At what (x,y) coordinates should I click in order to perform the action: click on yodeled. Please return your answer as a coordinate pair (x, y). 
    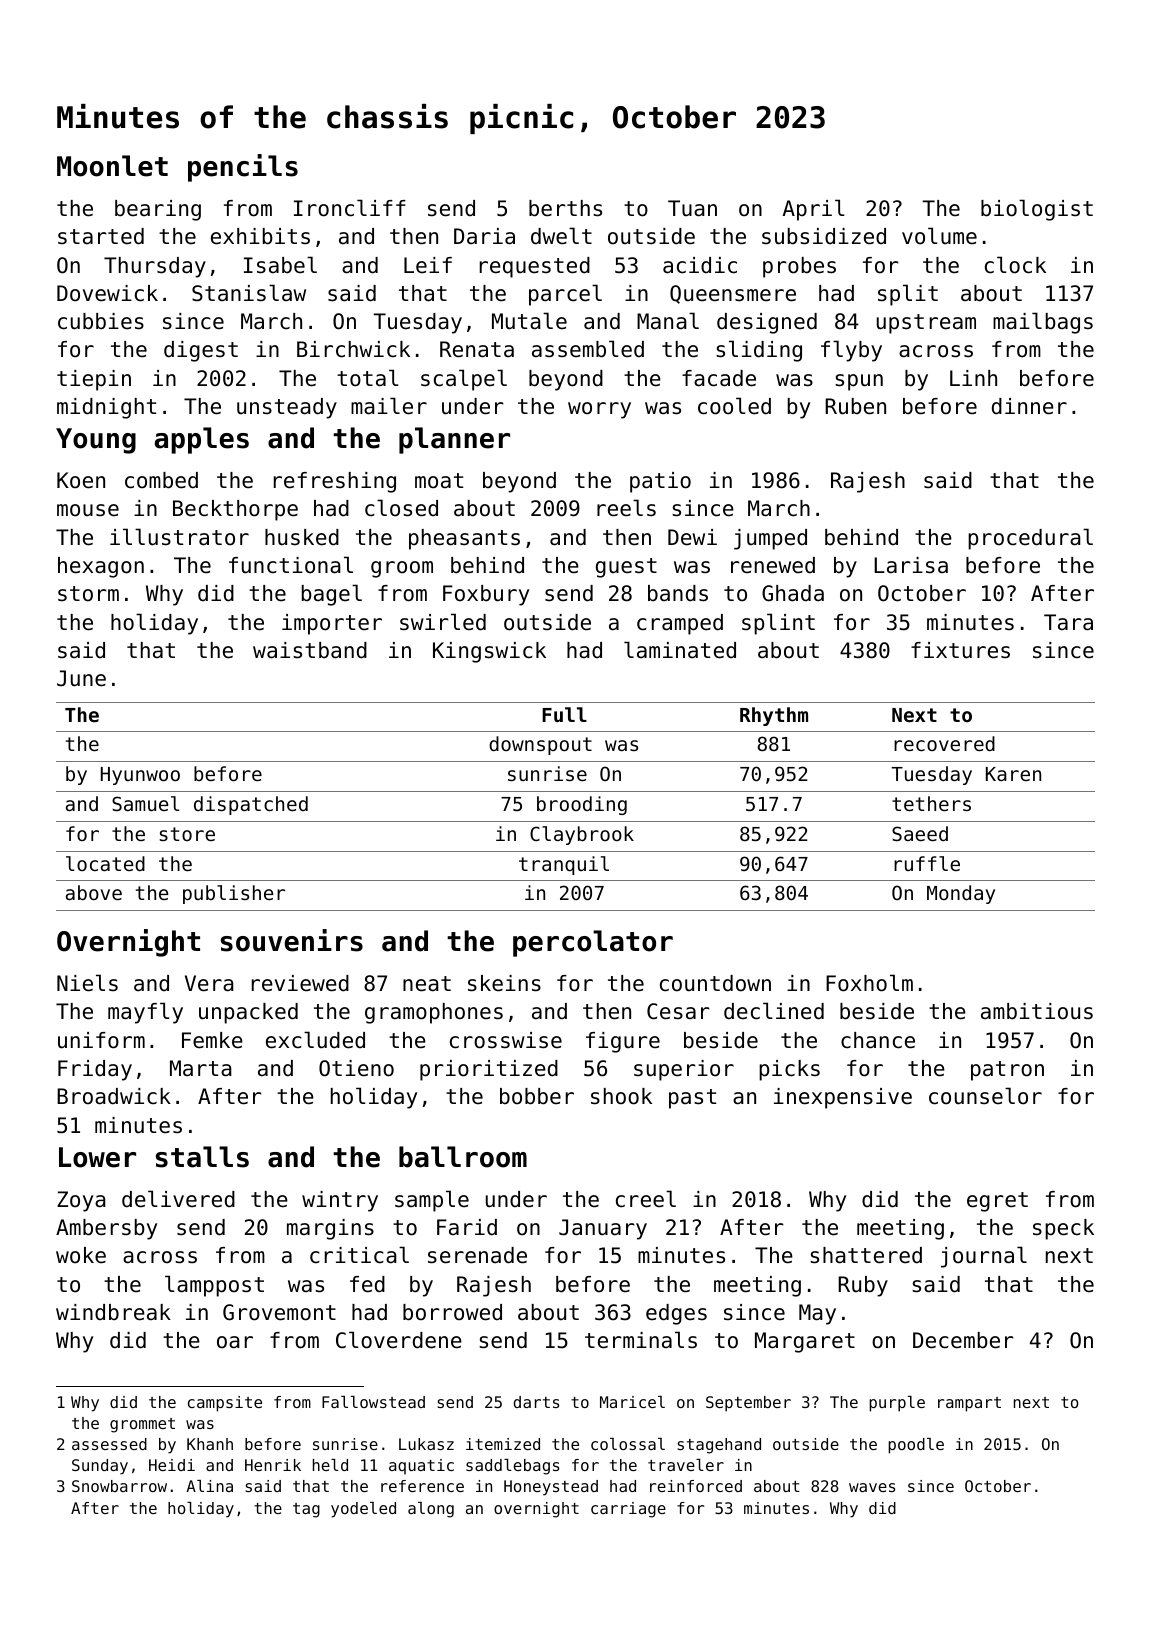
    Looking at the image, I should click on (363, 1510).
